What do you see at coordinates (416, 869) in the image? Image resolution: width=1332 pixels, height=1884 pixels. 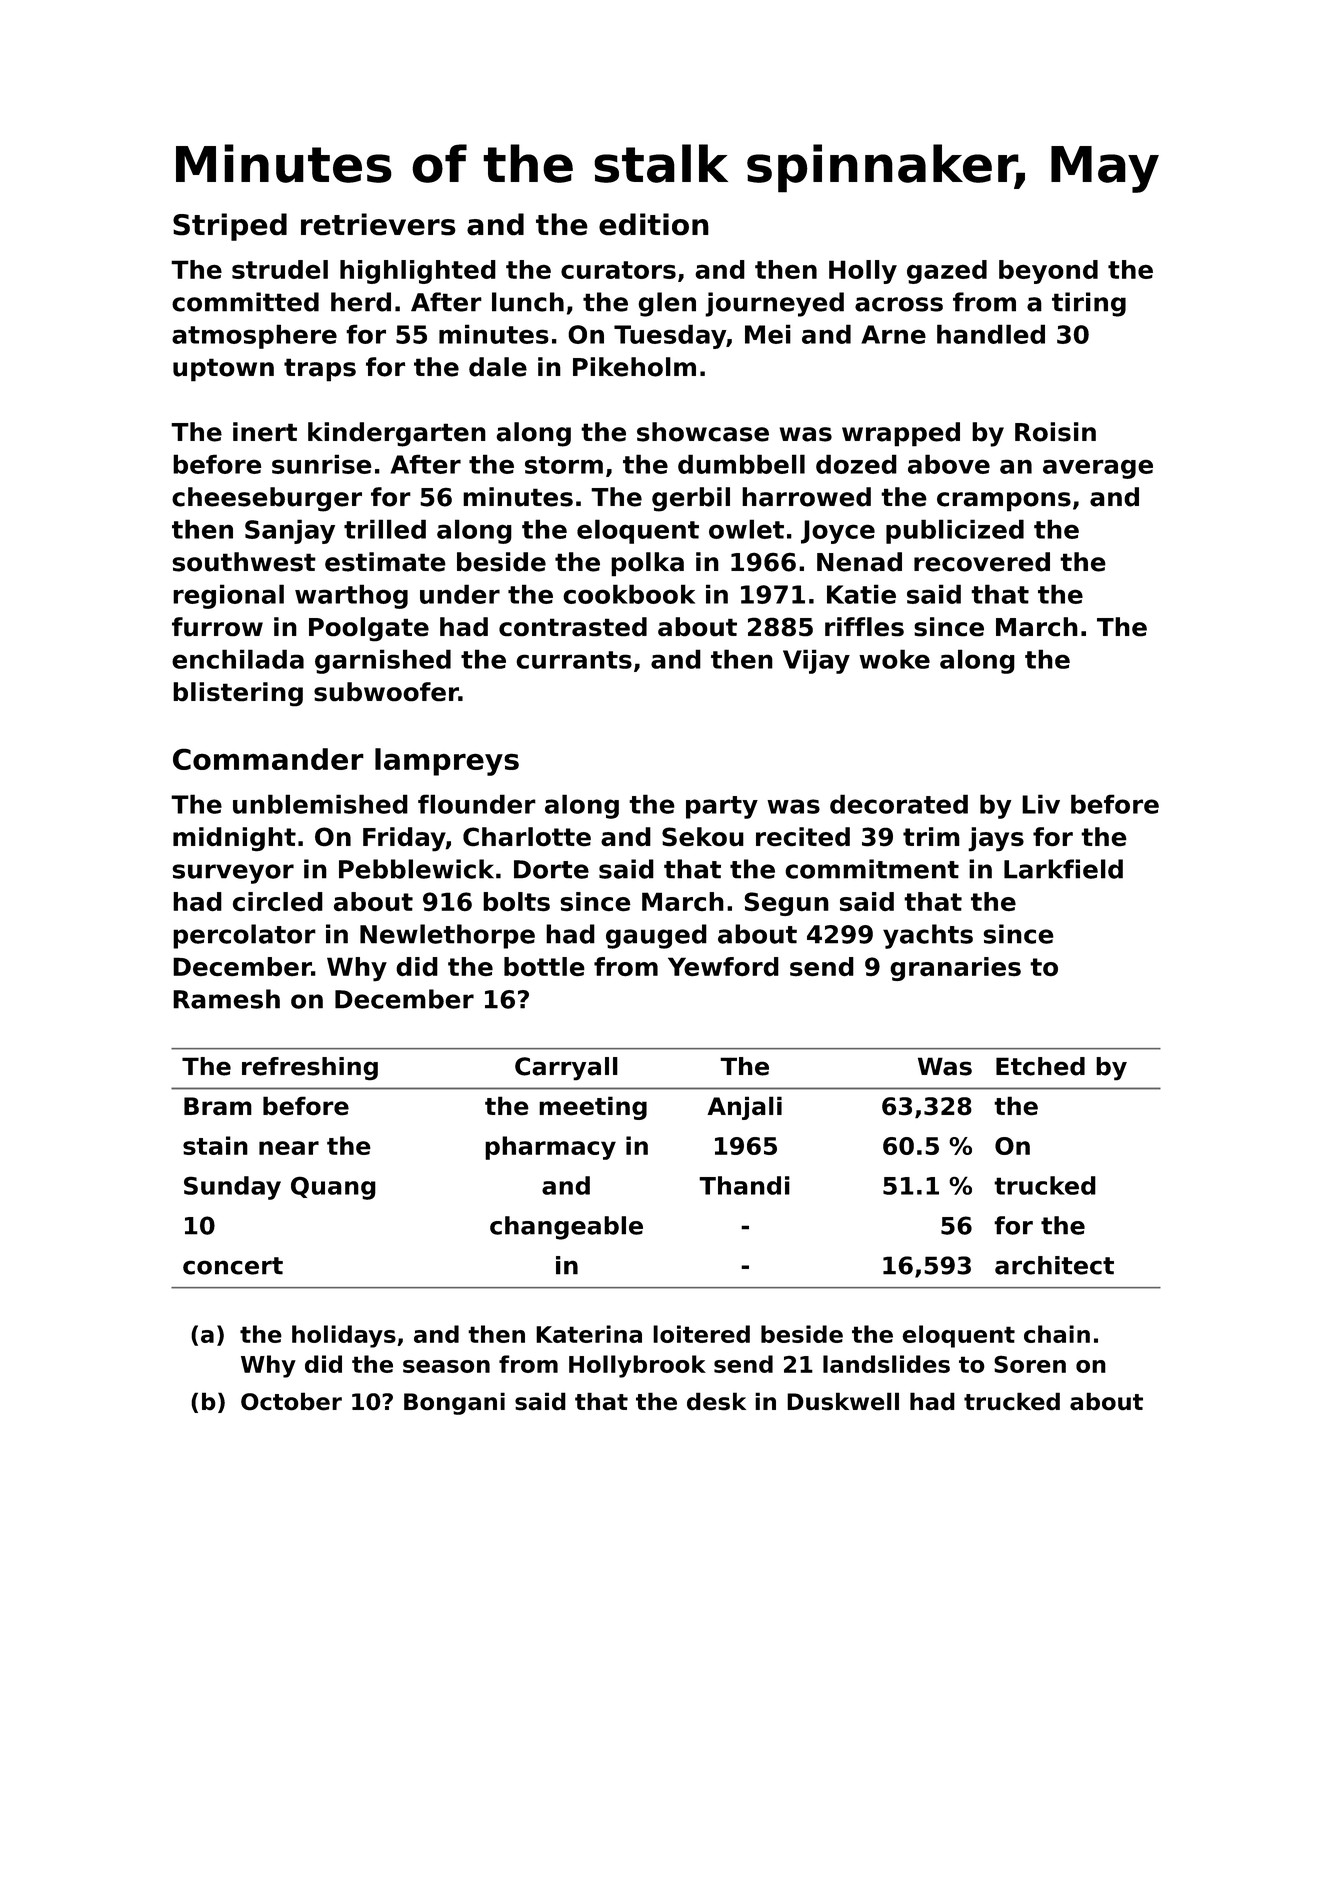 I see `Pebblewick` at bounding box center [416, 869].
